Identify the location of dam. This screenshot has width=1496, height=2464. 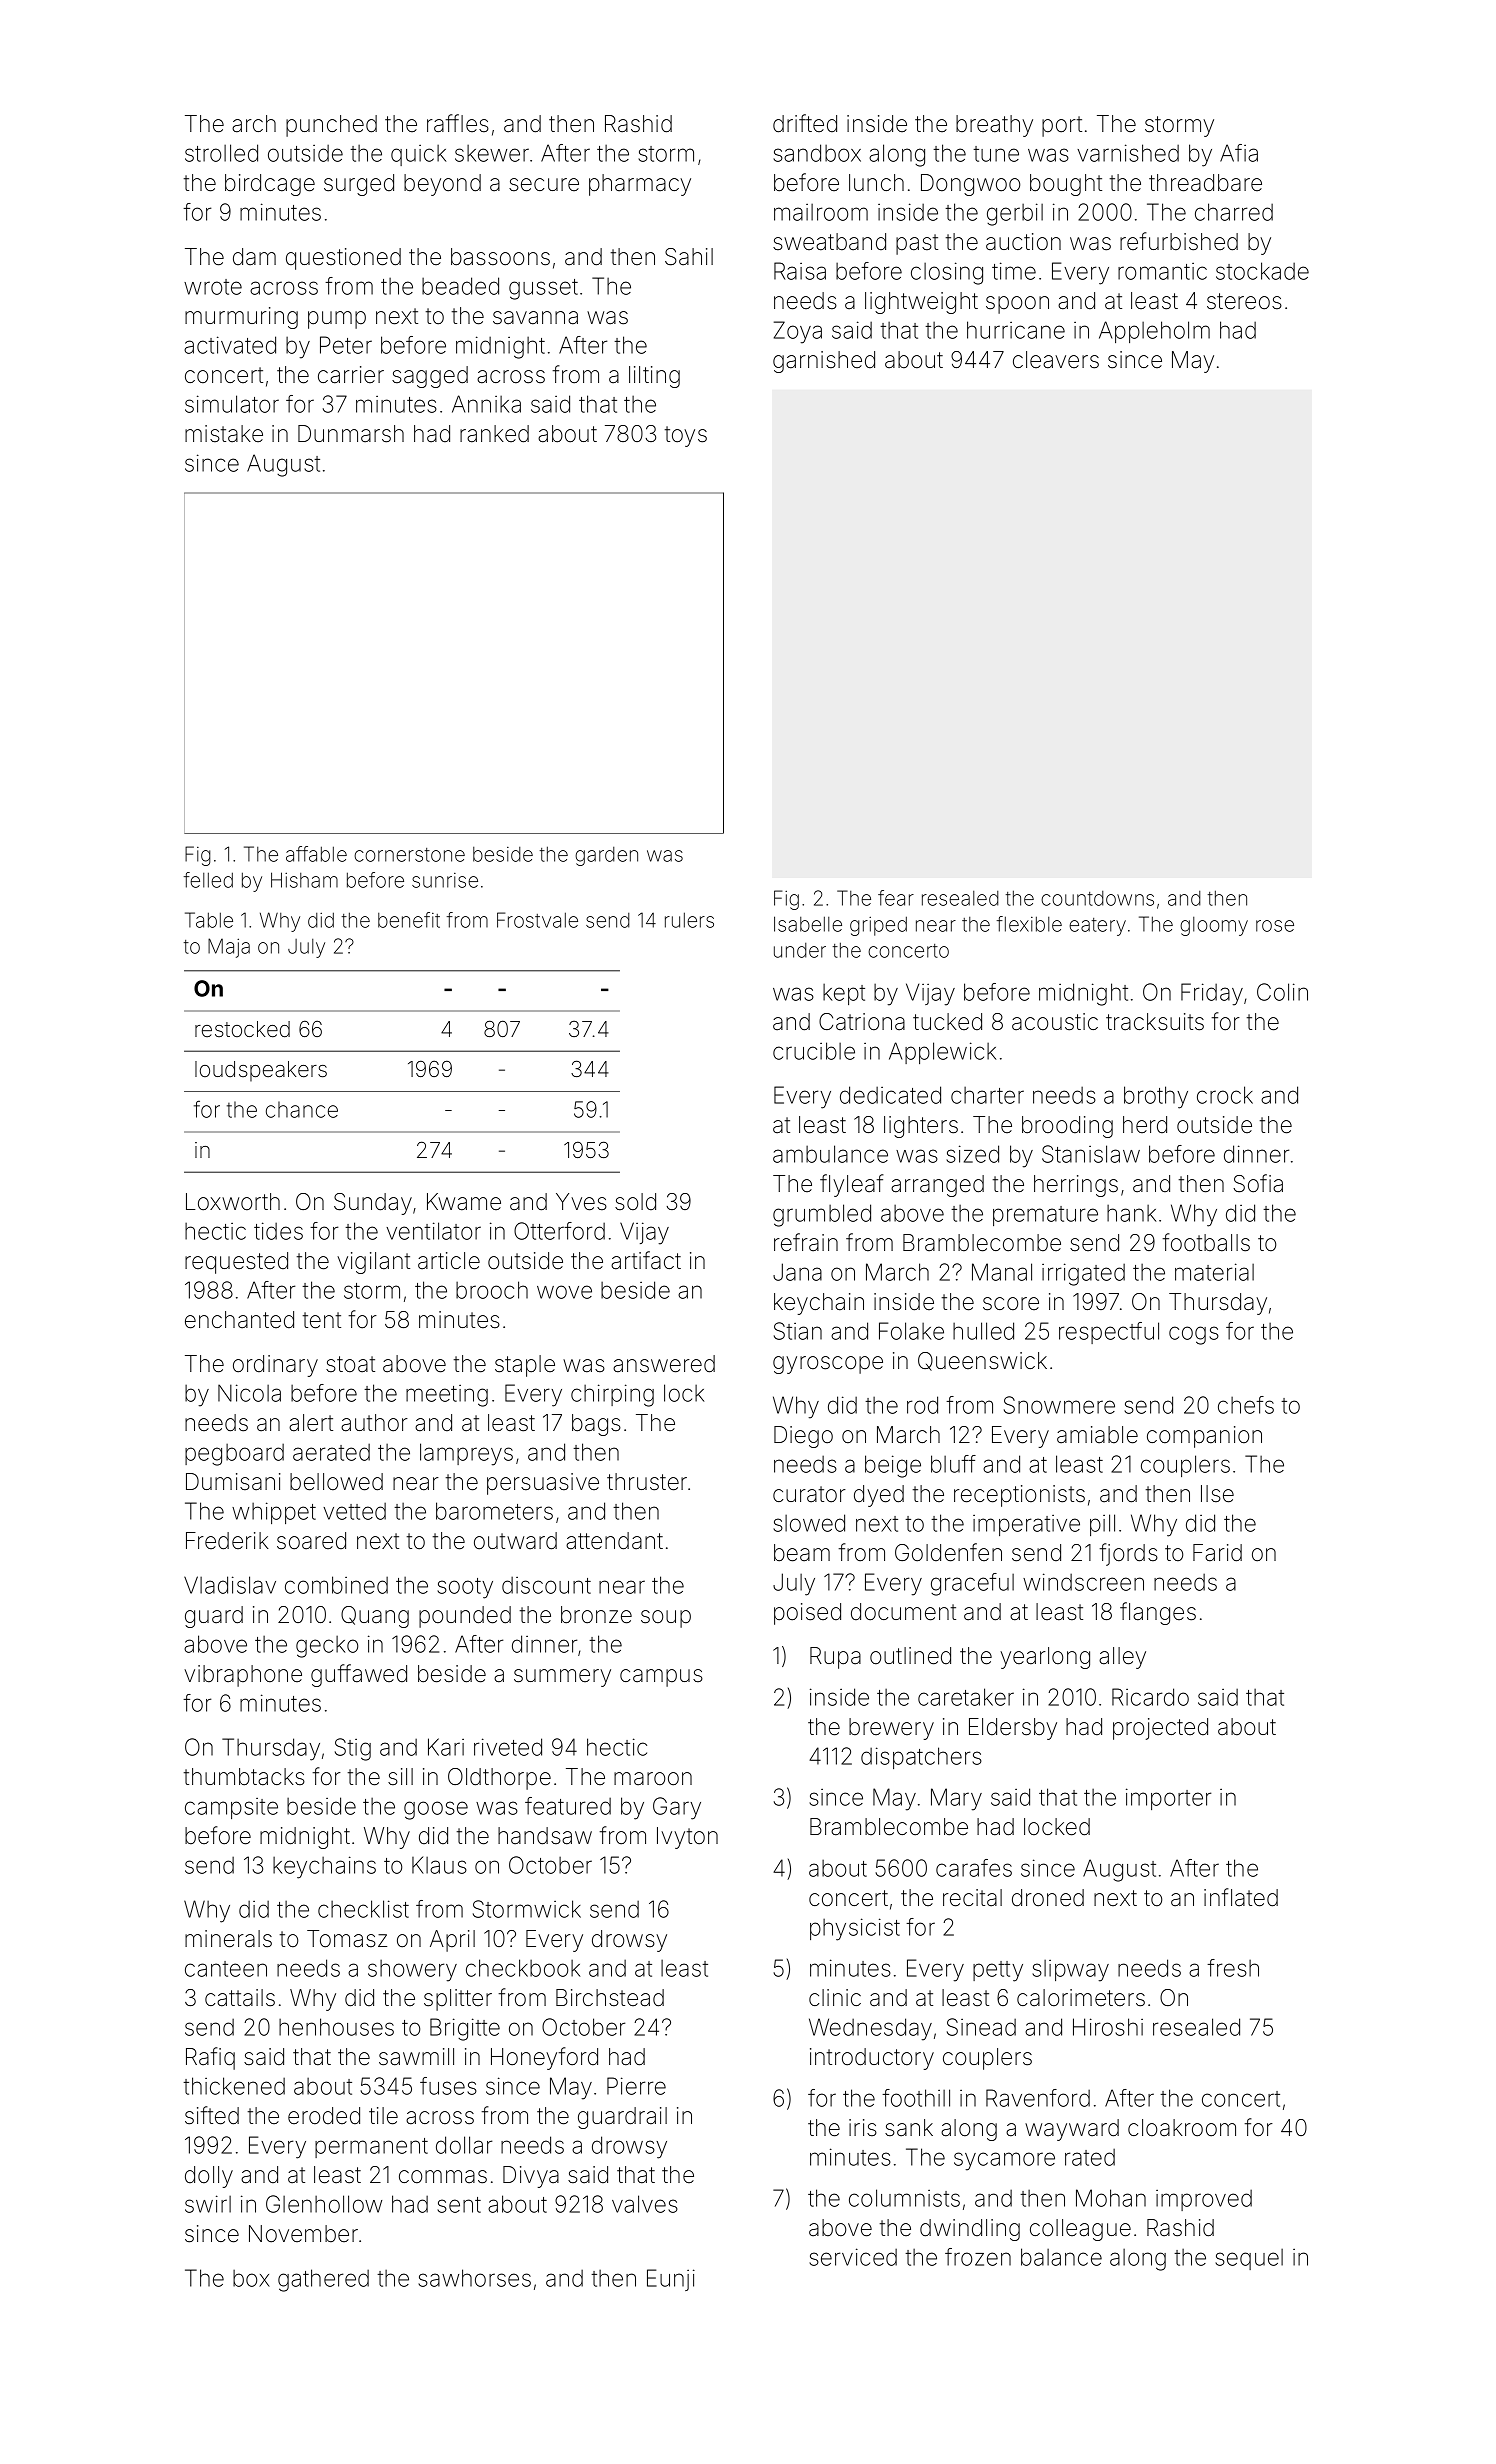
(254, 257).
